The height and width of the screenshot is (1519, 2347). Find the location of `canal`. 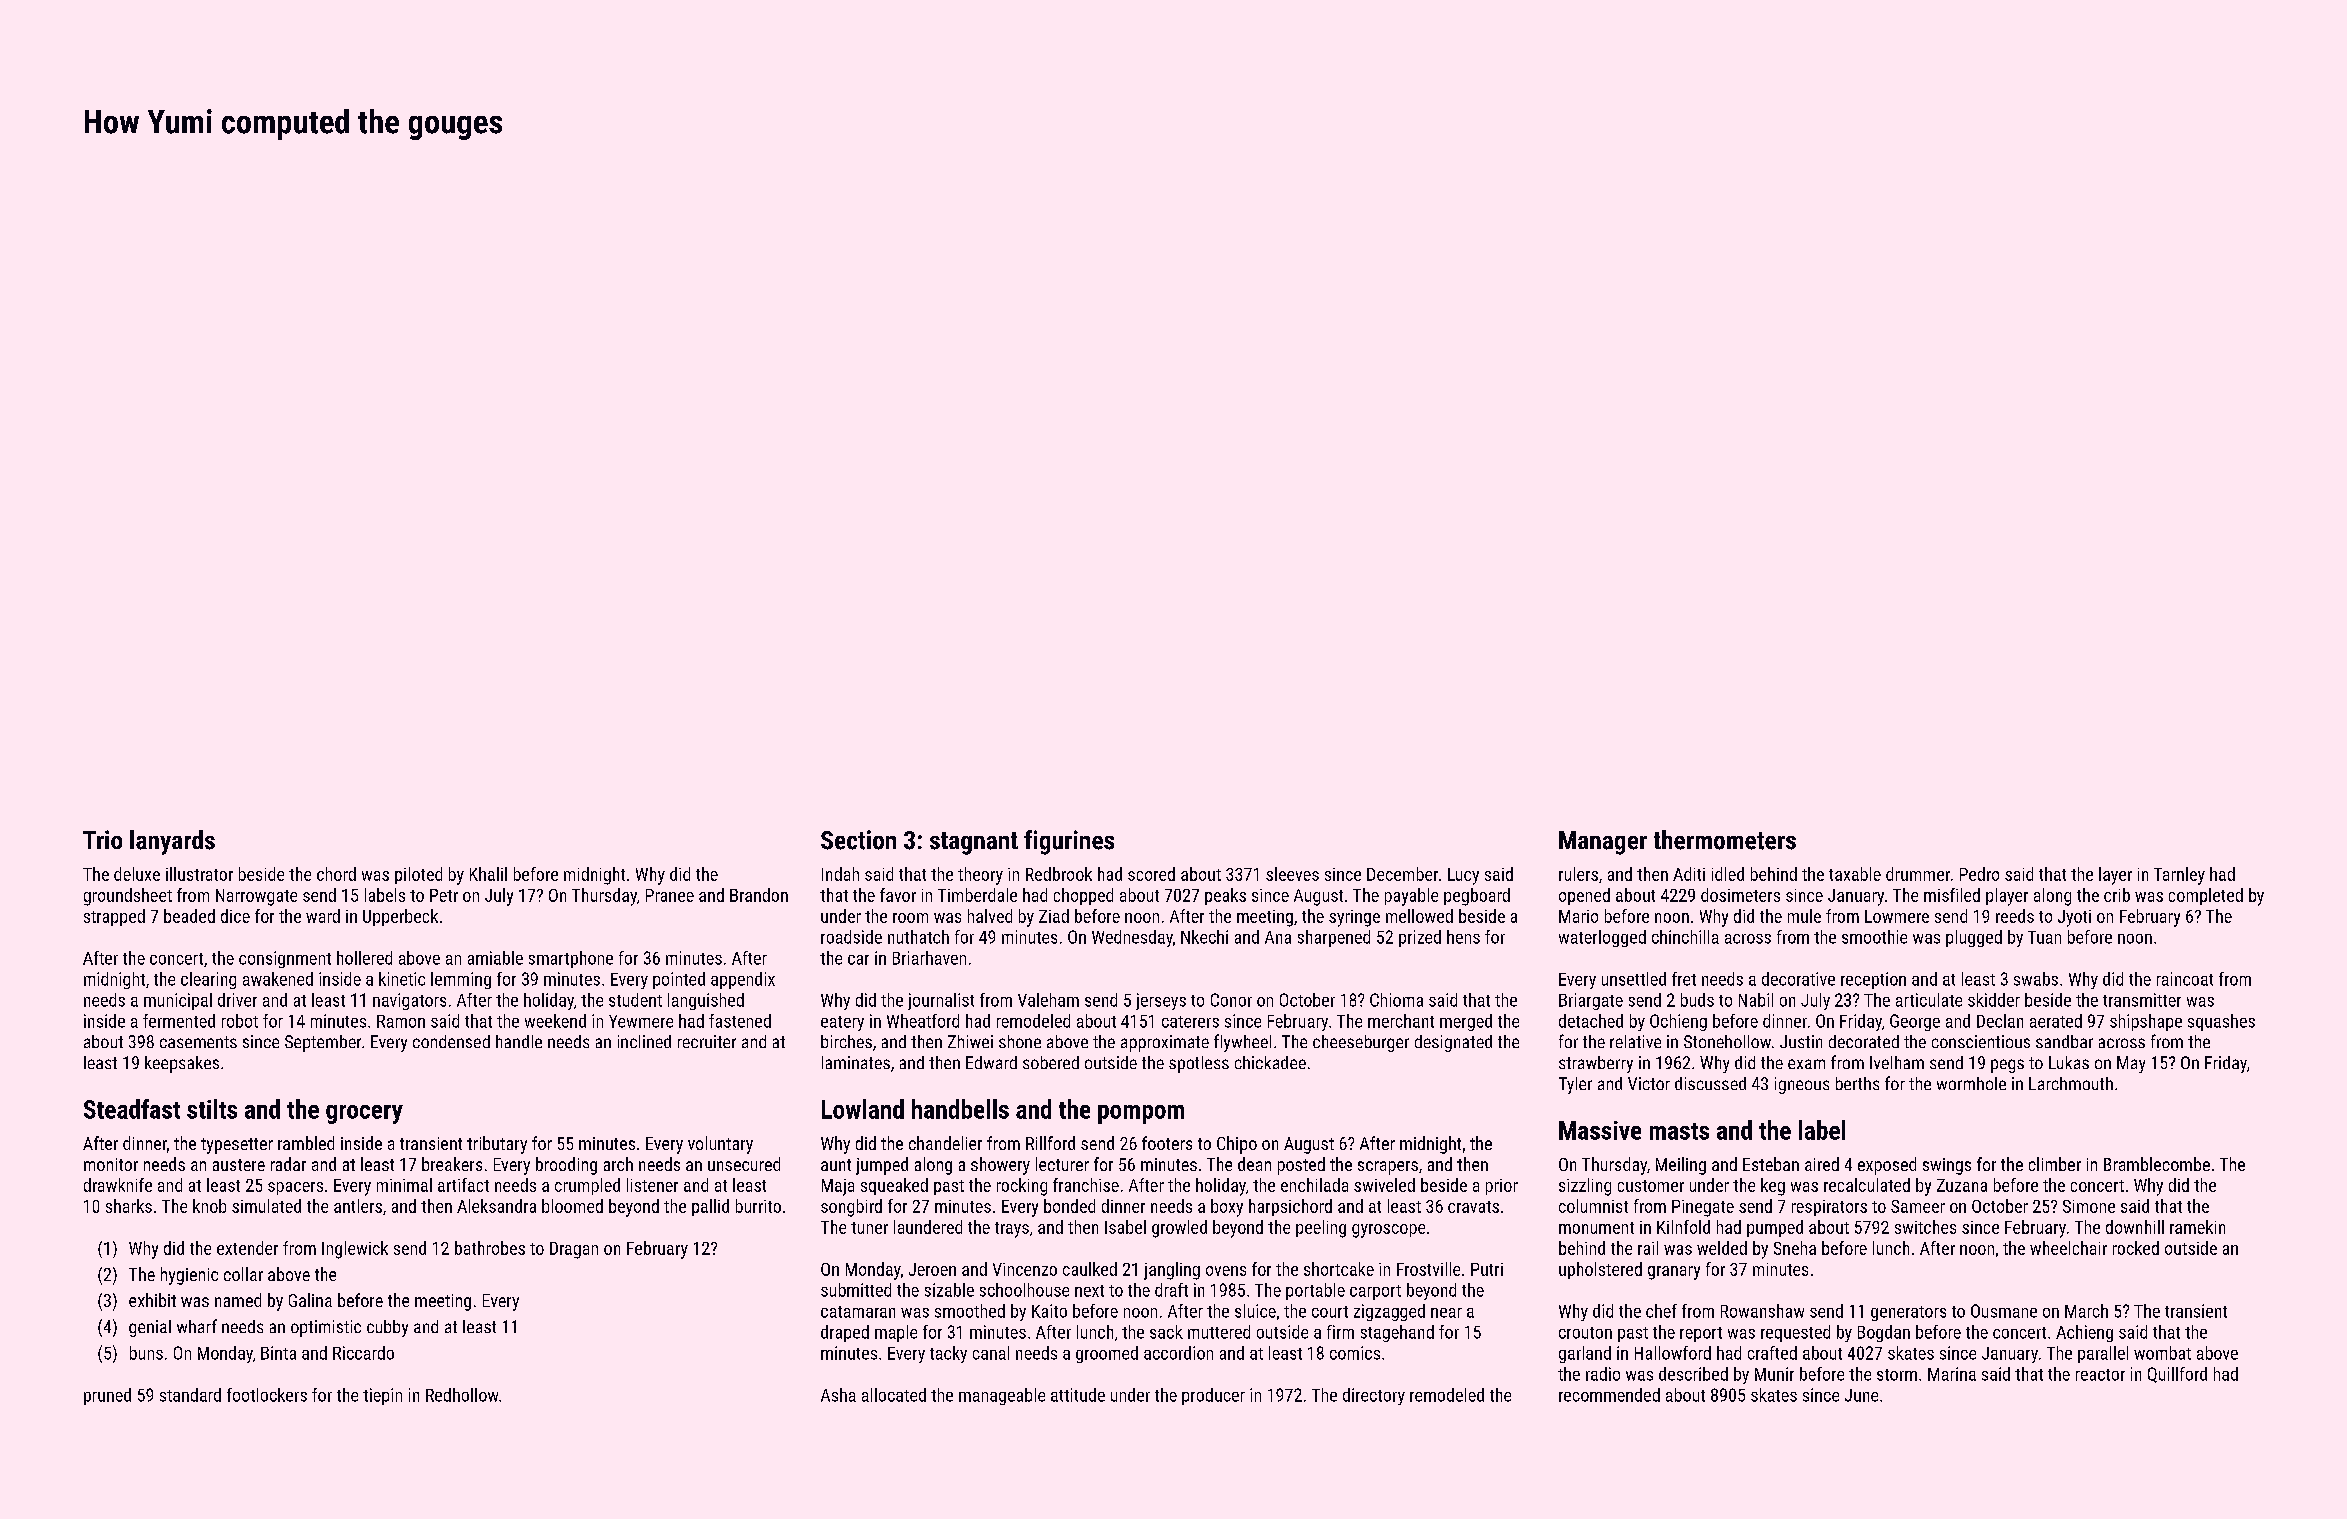

canal is located at coordinates (991, 1353).
